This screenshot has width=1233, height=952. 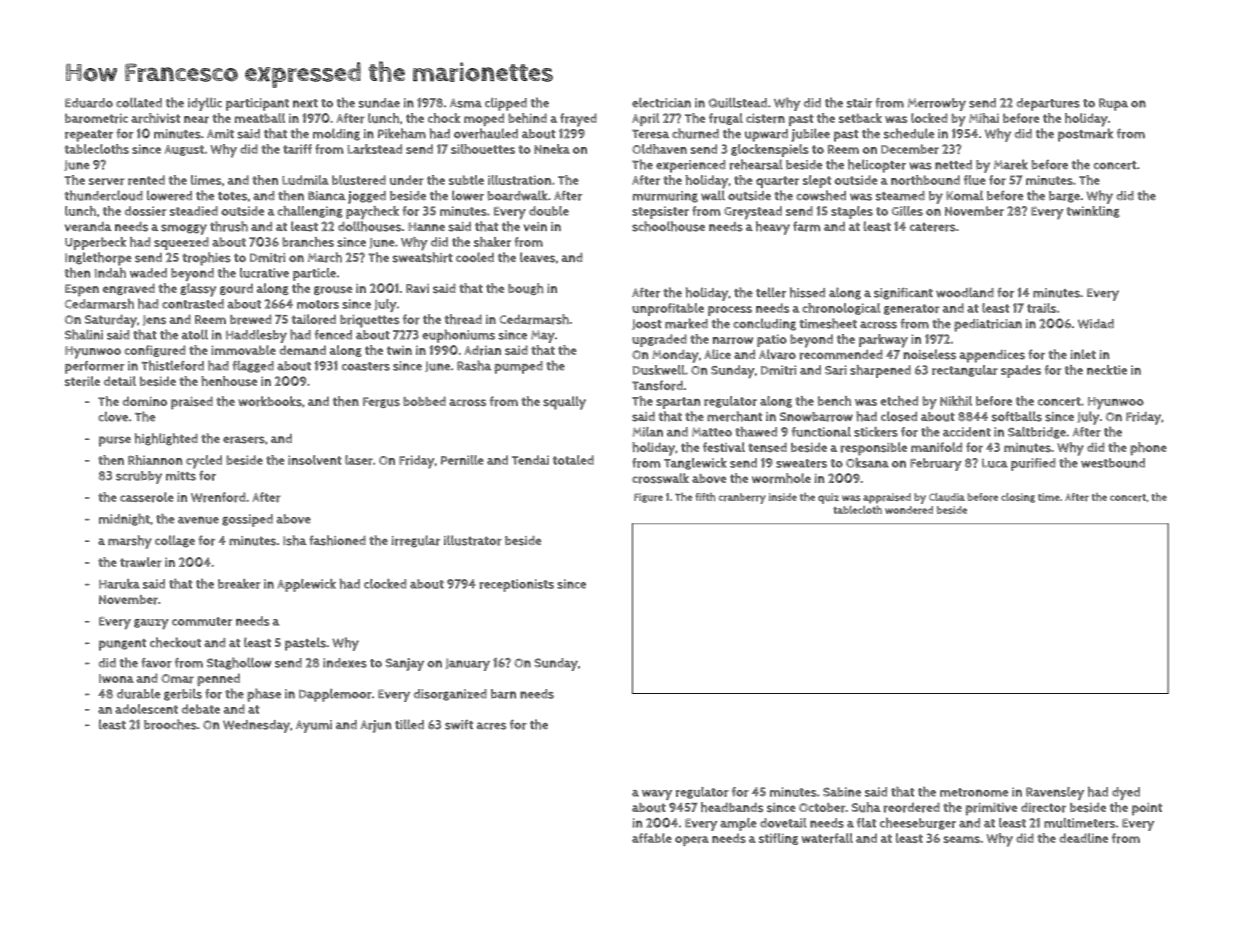 What do you see at coordinates (1018, 498) in the screenshot?
I see `closing` at bounding box center [1018, 498].
